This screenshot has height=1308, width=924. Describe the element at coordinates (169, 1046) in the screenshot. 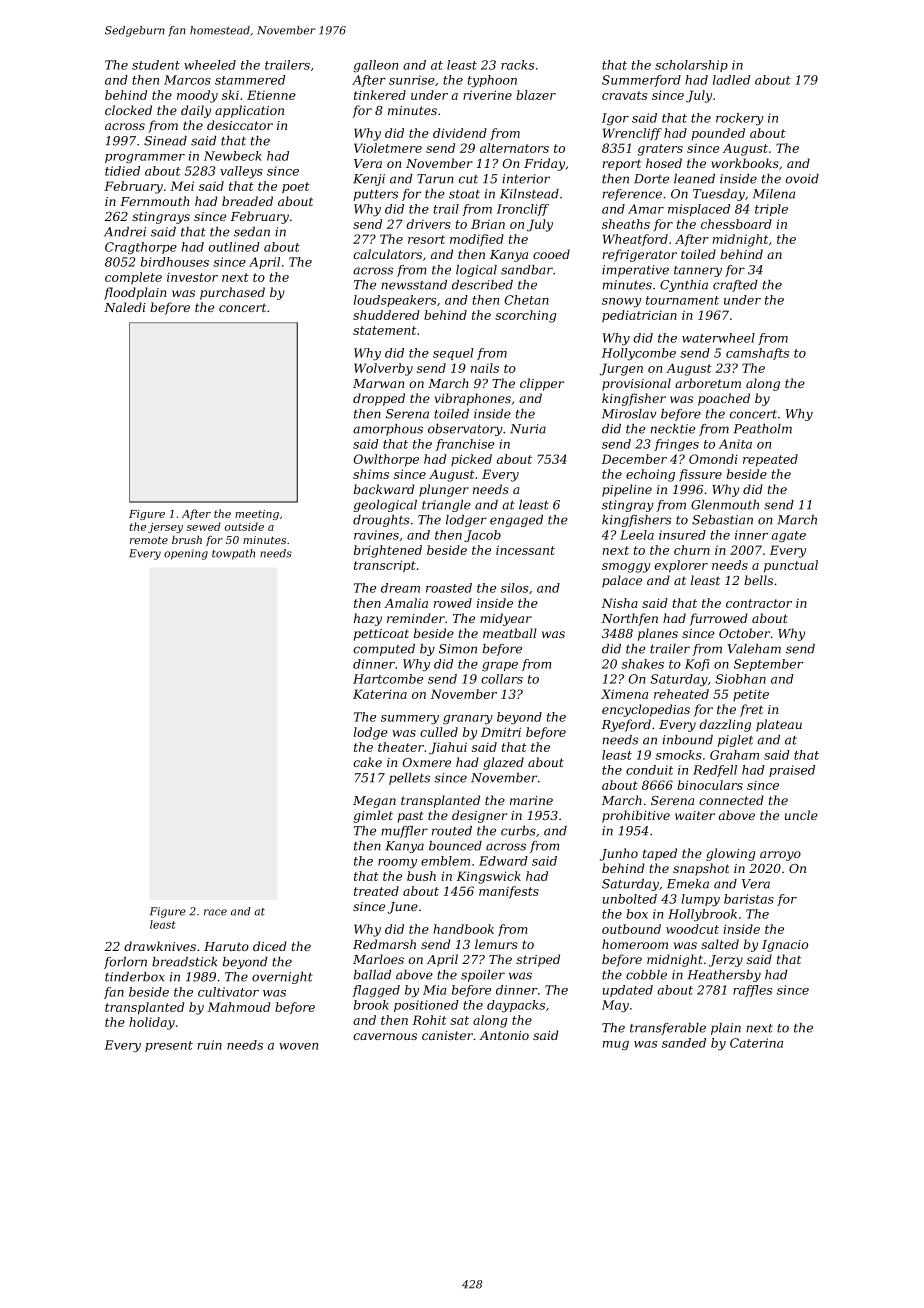

I see `present` at that location.
